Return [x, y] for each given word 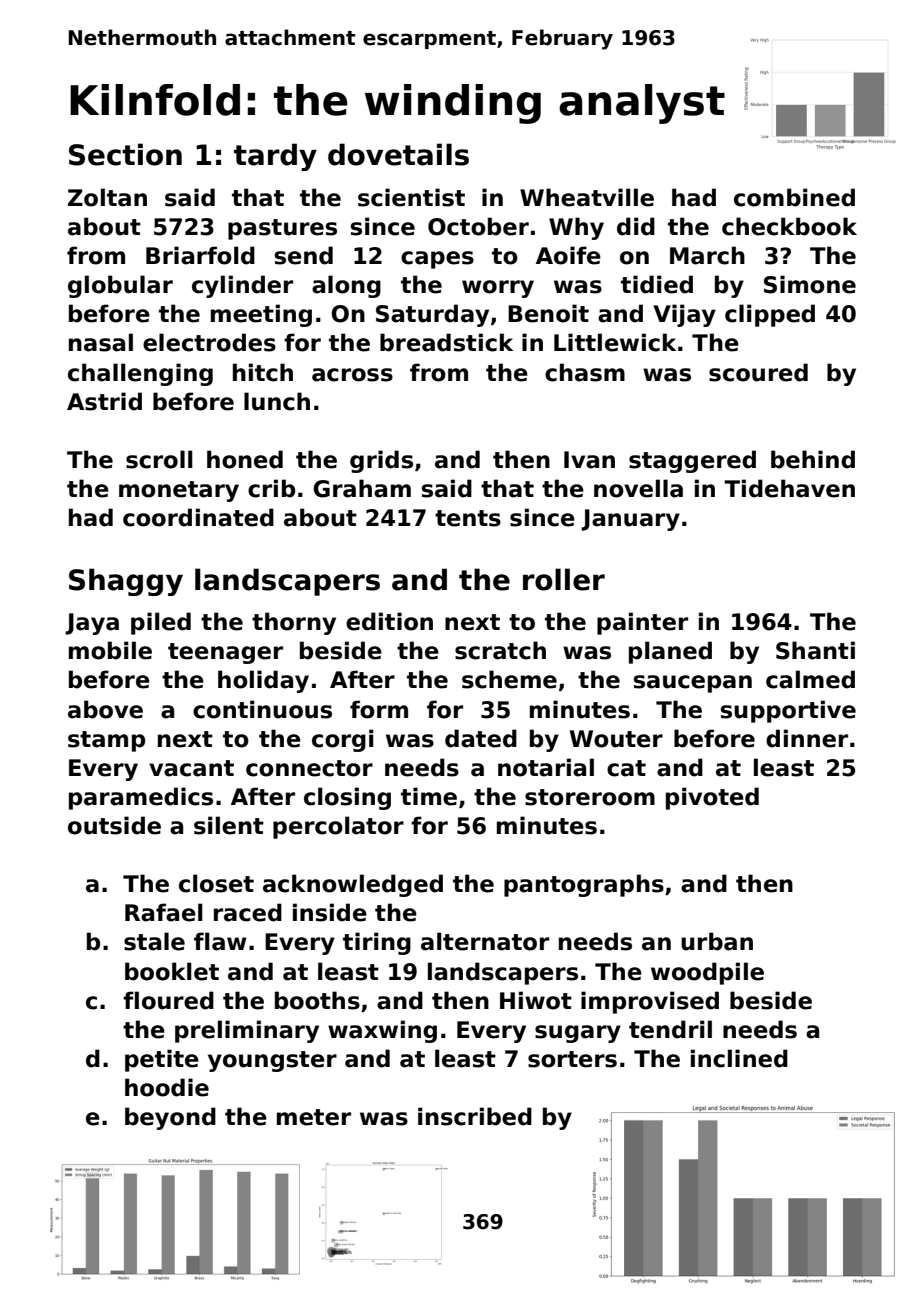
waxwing [382, 1031]
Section [125, 154]
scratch [500, 650]
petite [162, 1060]
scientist [411, 197]
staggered [692, 461]
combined [794, 197]
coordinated [198, 517]
